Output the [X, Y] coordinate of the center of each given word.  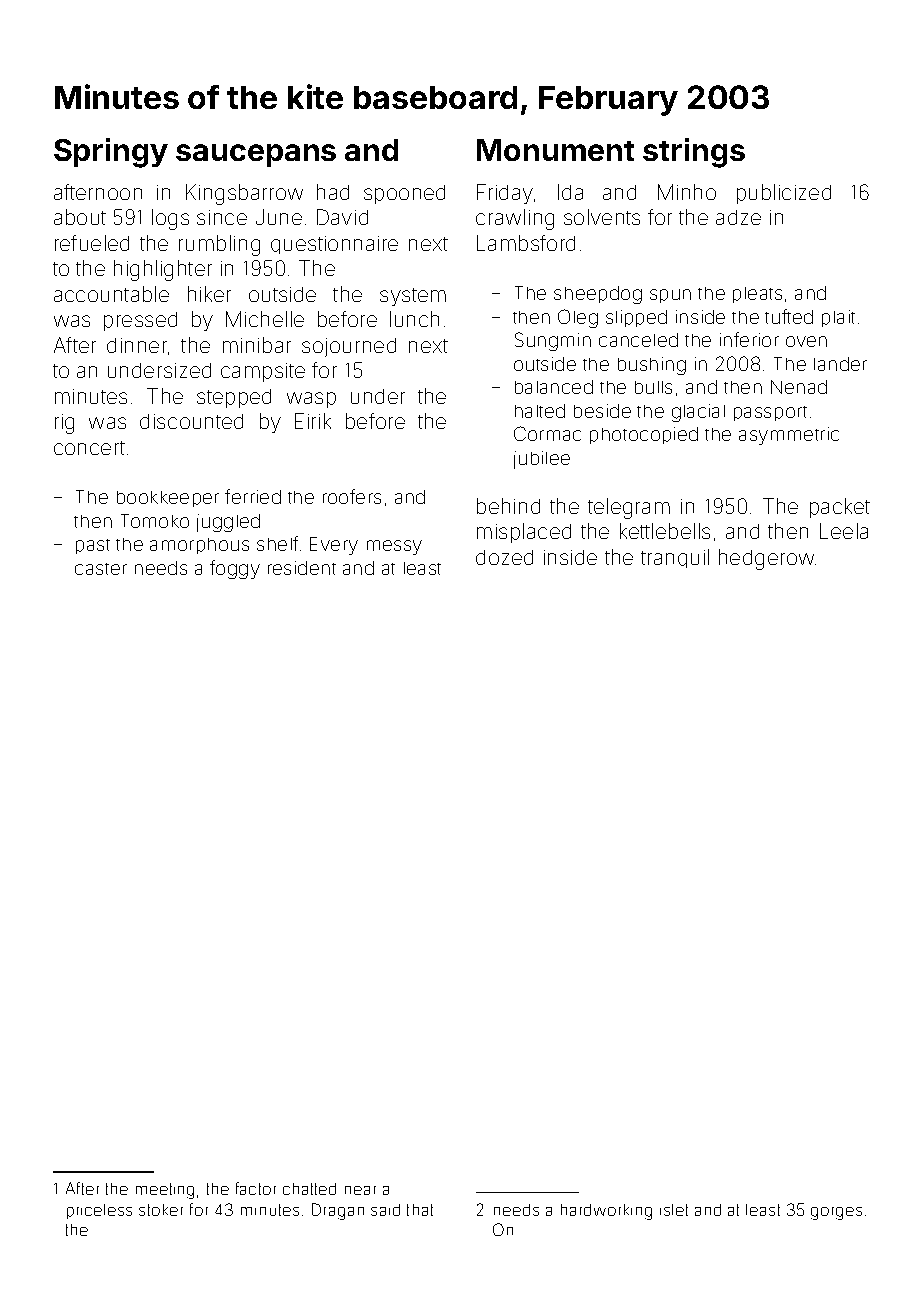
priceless [99, 1211]
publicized [784, 194]
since [222, 217]
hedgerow [766, 559]
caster [101, 569]
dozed [504, 557]
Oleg [578, 318]
